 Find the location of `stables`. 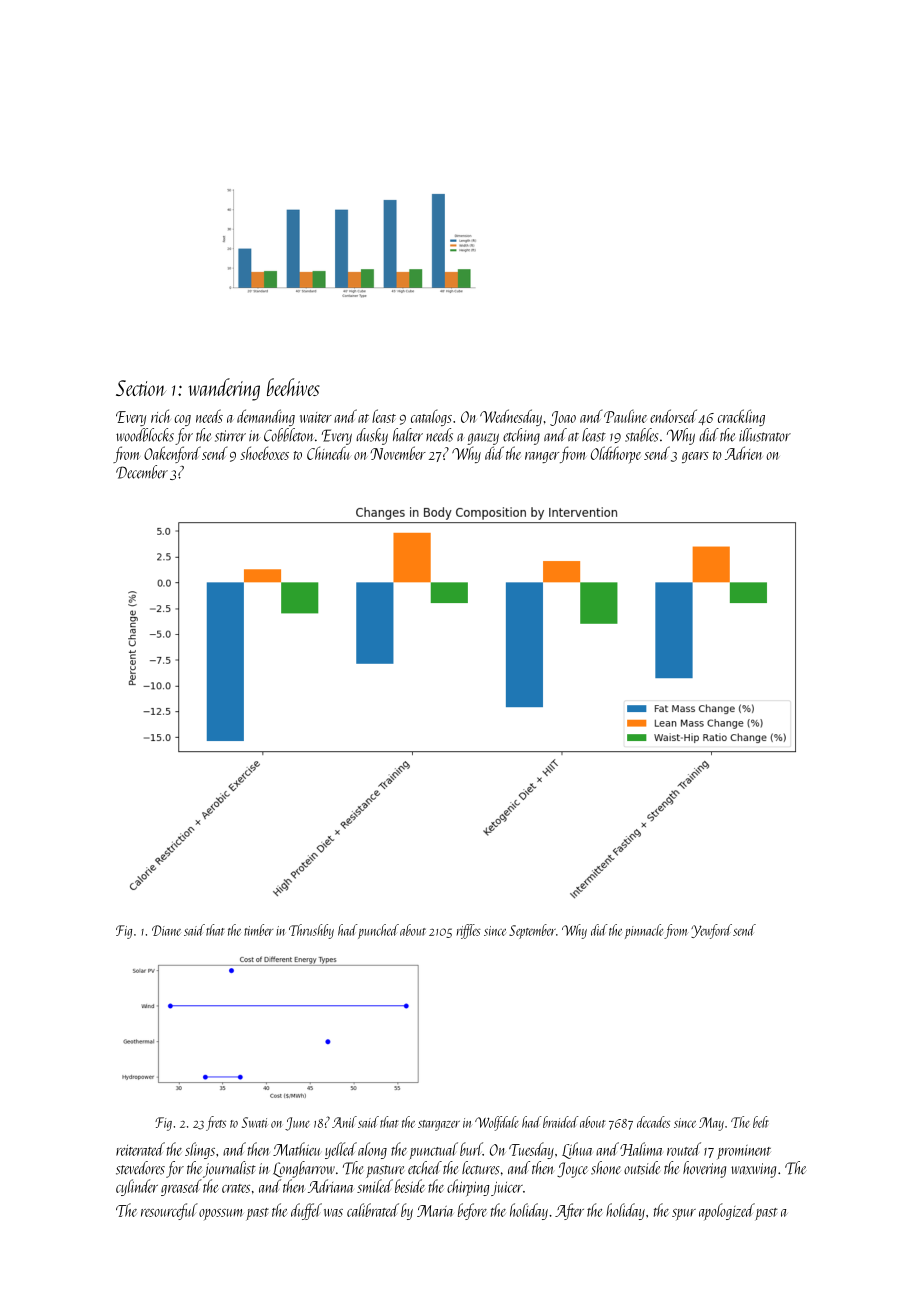

stables is located at coordinates (641, 435).
